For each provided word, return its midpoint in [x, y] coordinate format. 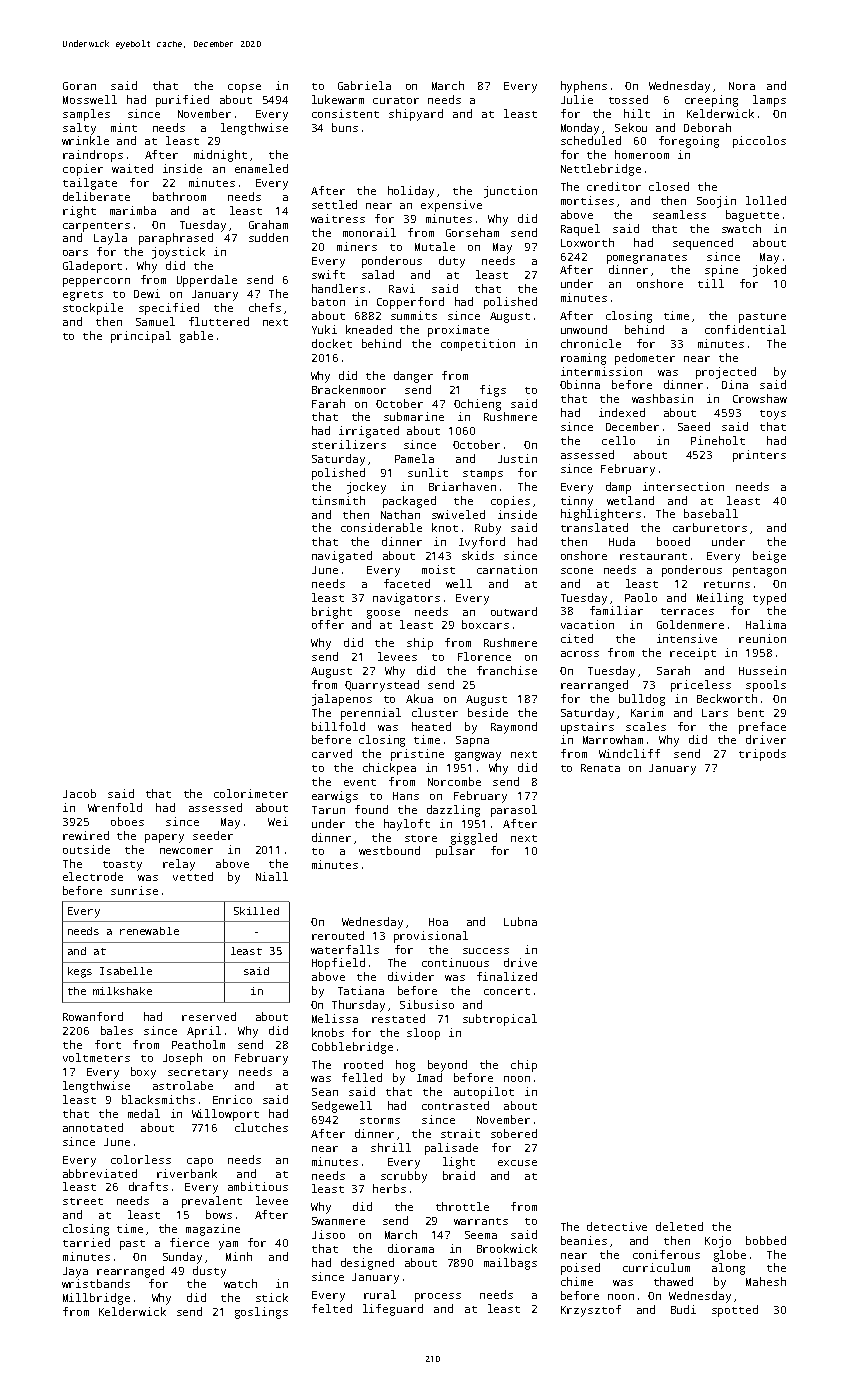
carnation [507, 569]
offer [328, 624]
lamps [769, 101]
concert [507, 991]
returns [727, 584]
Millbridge [96, 1299]
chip [524, 1066]
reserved [209, 1016]
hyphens [584, 87]
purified [182, 101]
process [438, 1297]
